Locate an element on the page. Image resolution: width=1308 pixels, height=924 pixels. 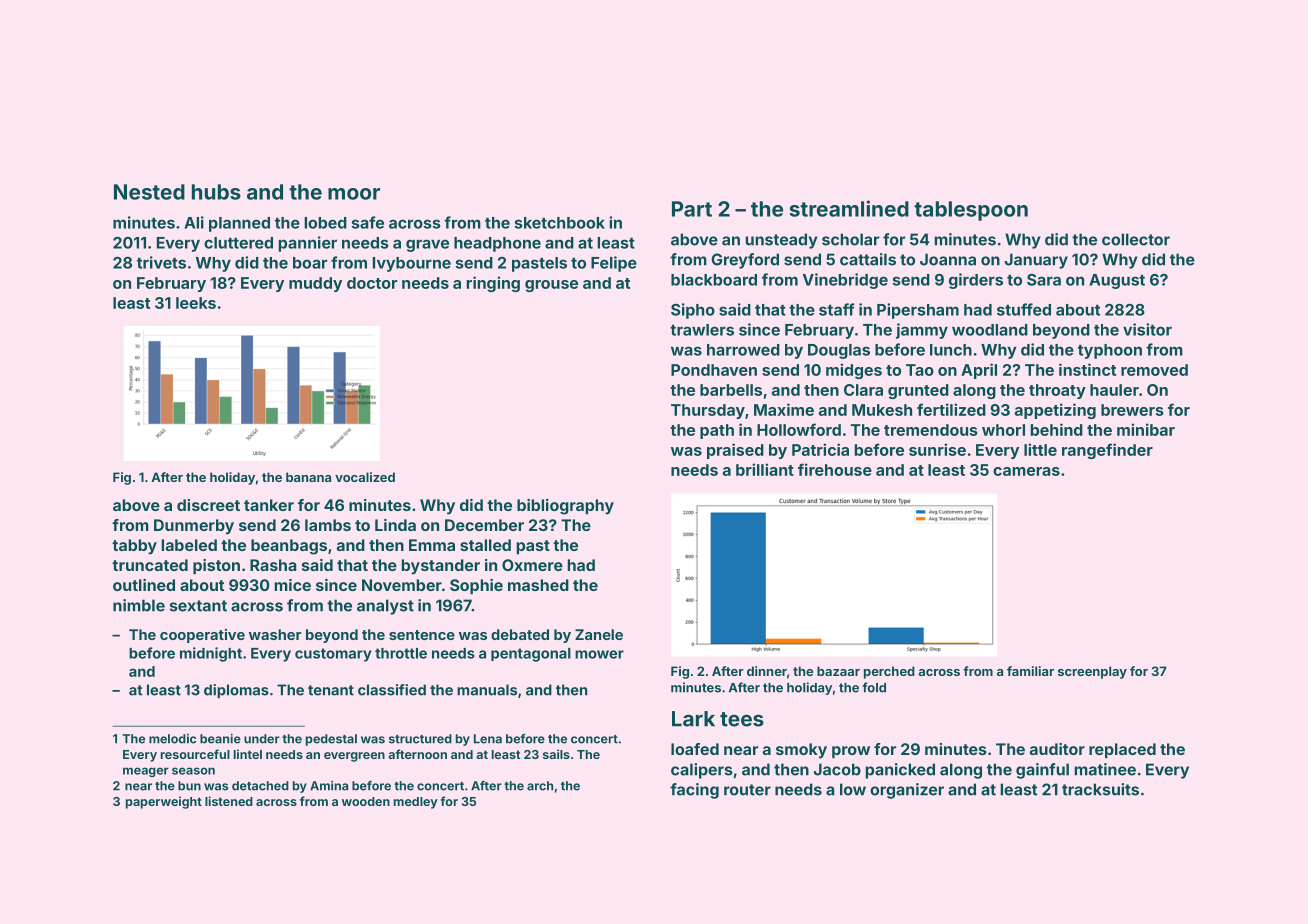
rangefinder is located at coordinates (1107, 451).
